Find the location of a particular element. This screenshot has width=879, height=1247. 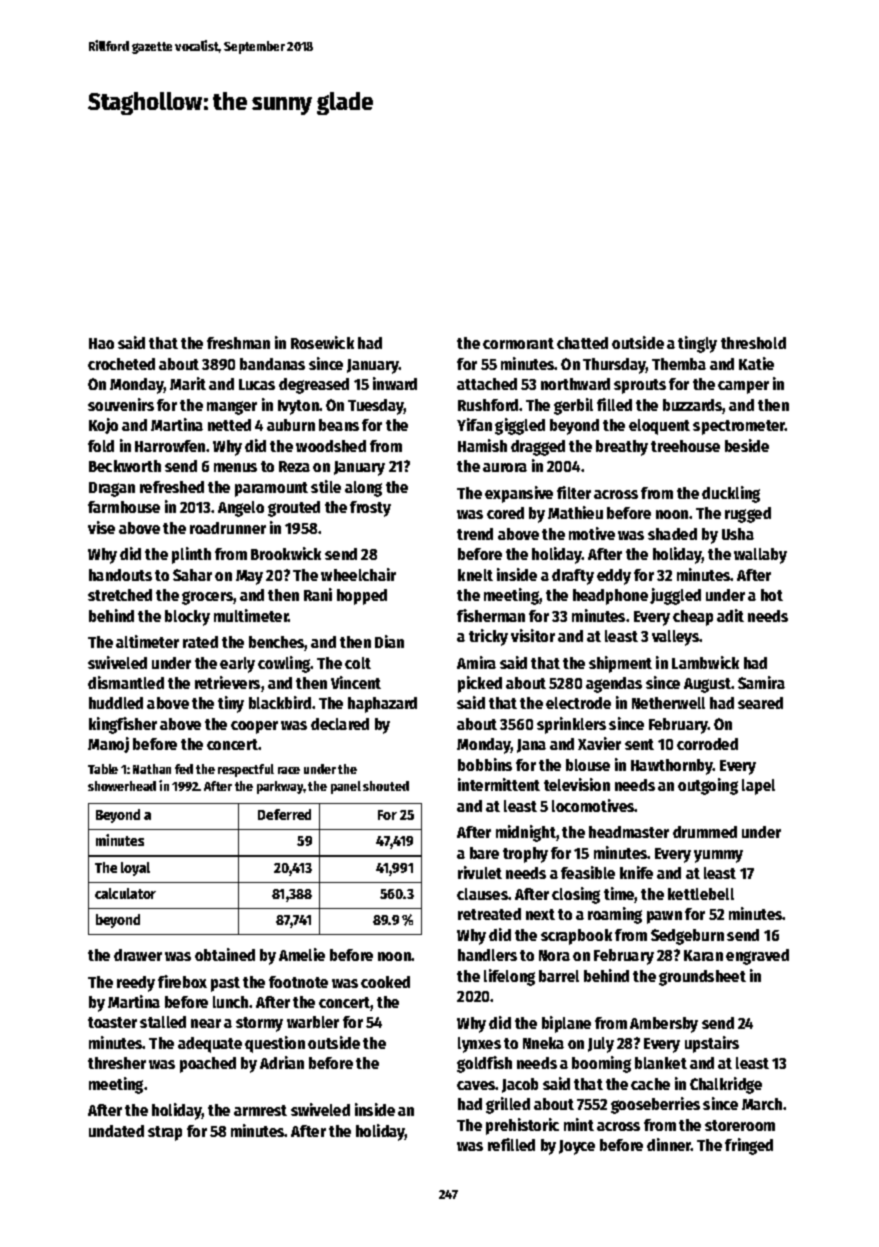

woodshed is located at coordinates (331, 446).
